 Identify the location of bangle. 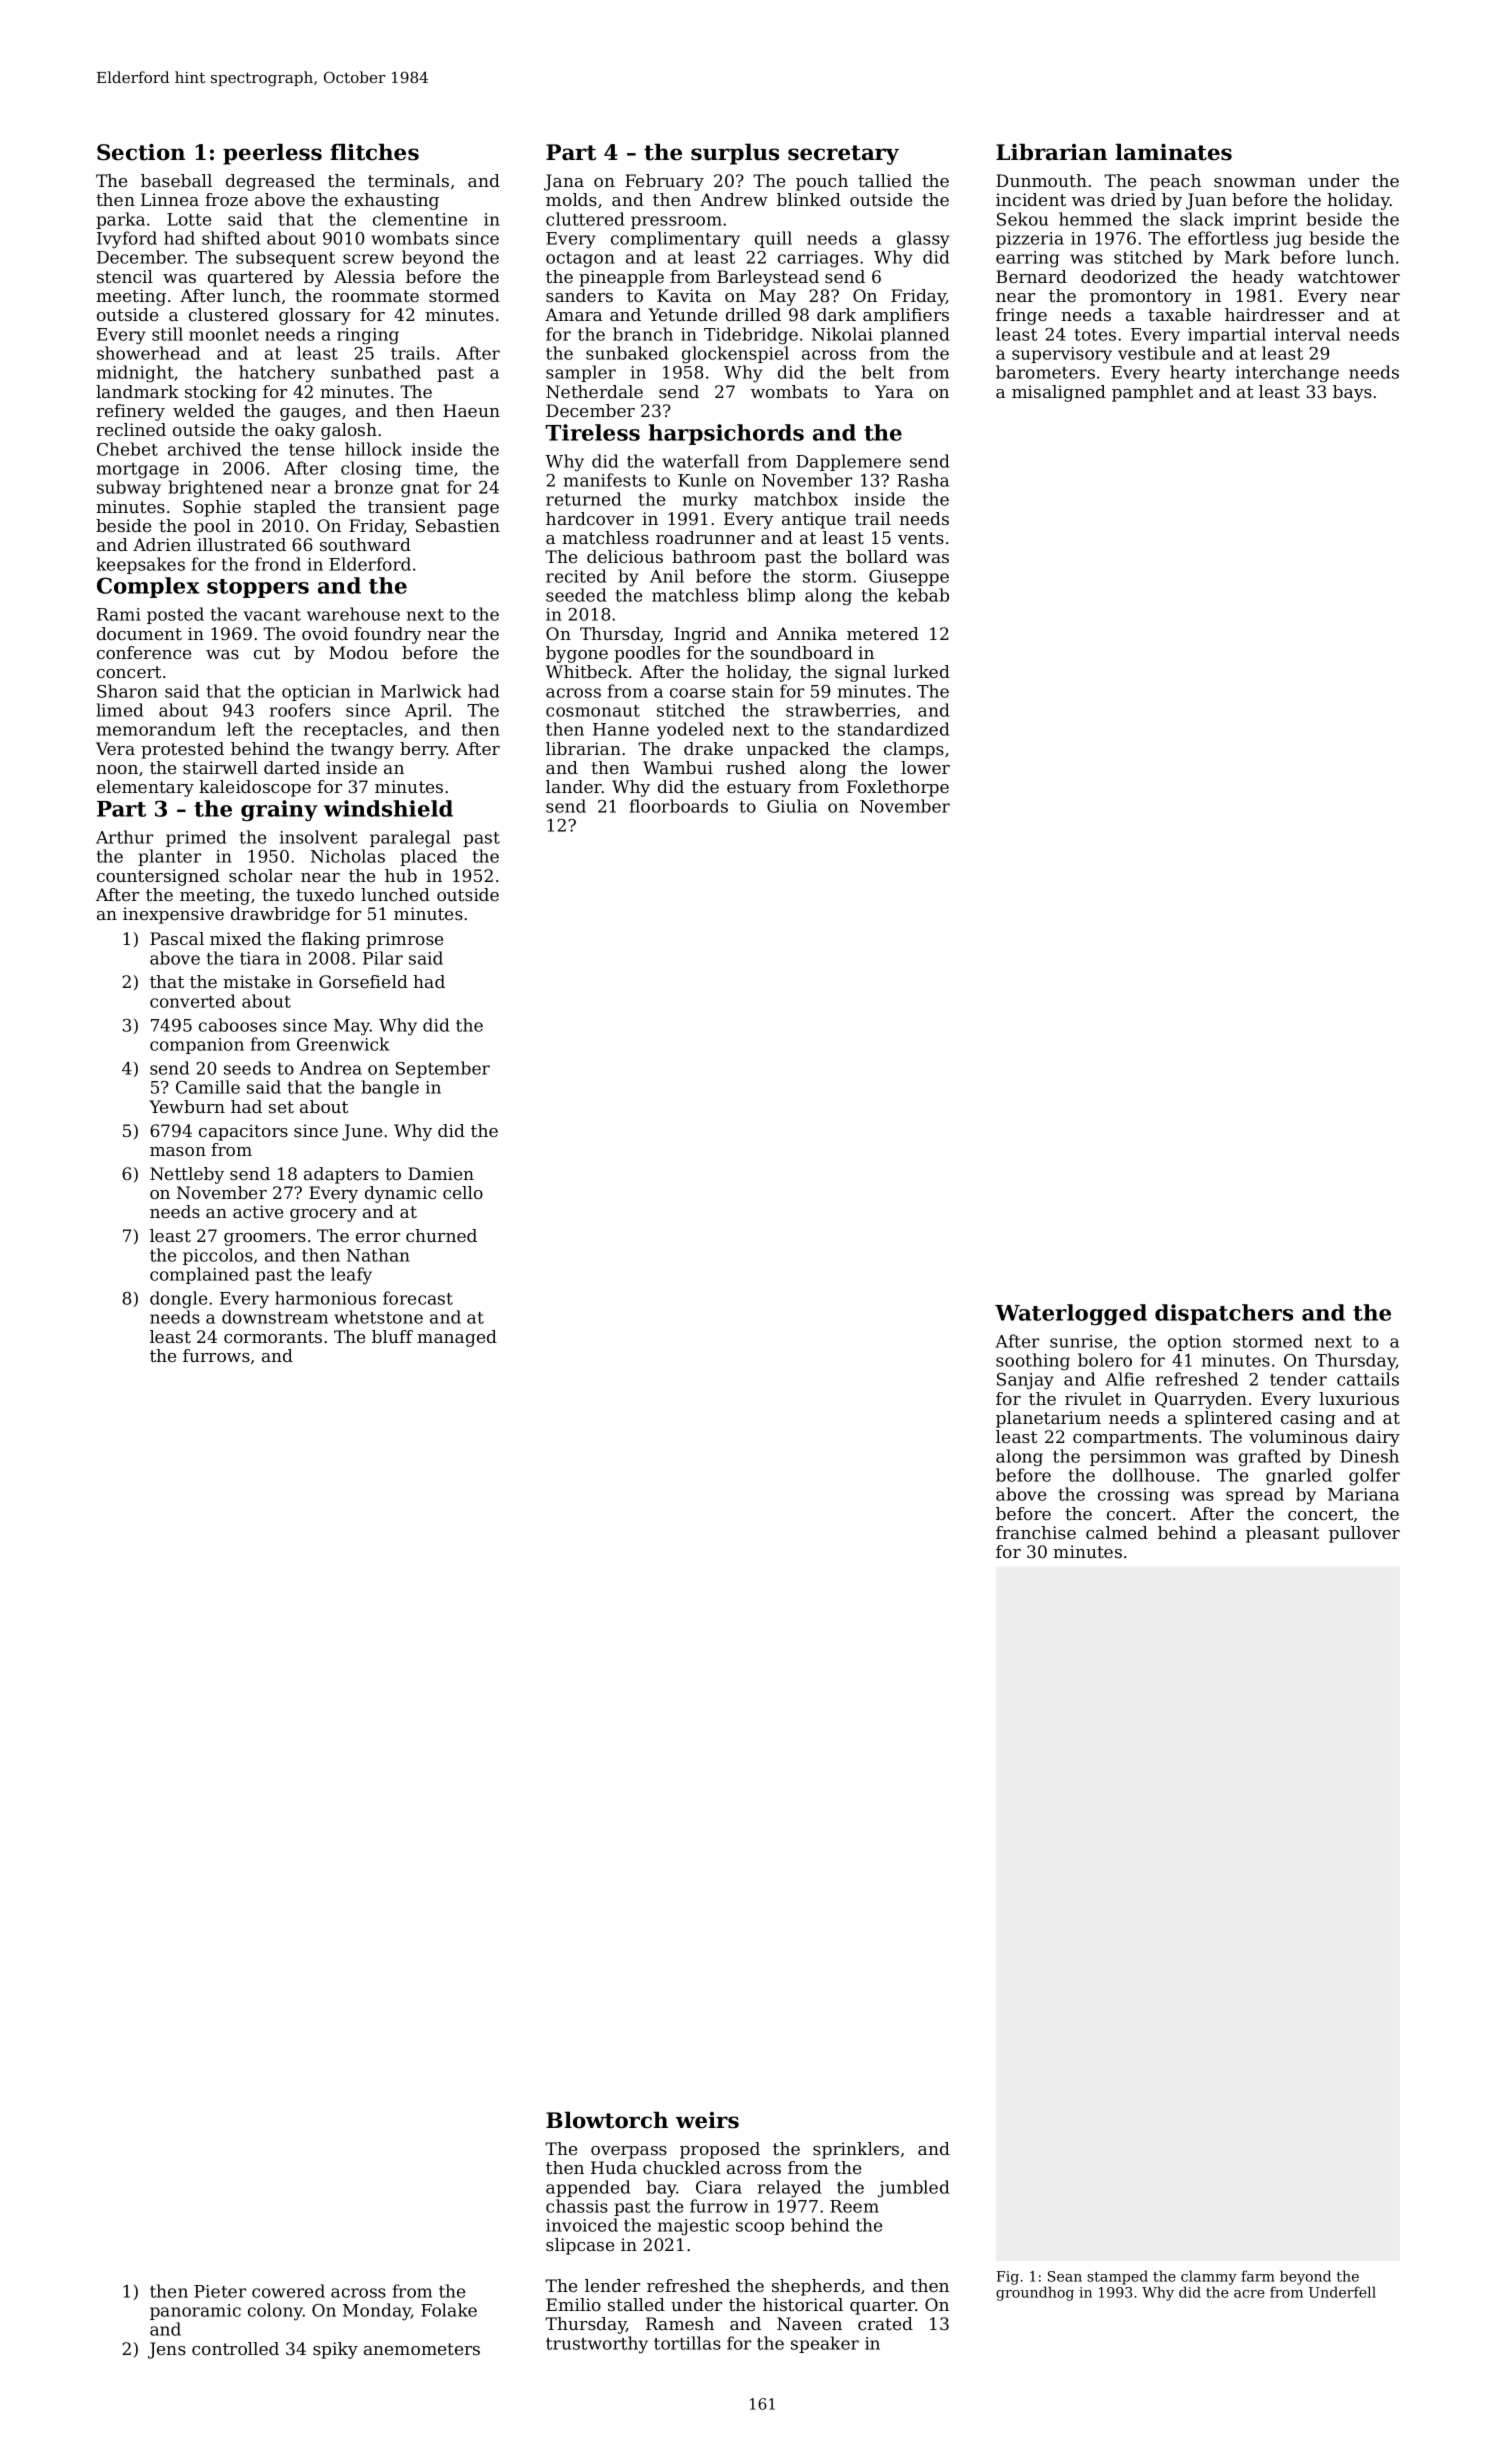
(390, 1089).
